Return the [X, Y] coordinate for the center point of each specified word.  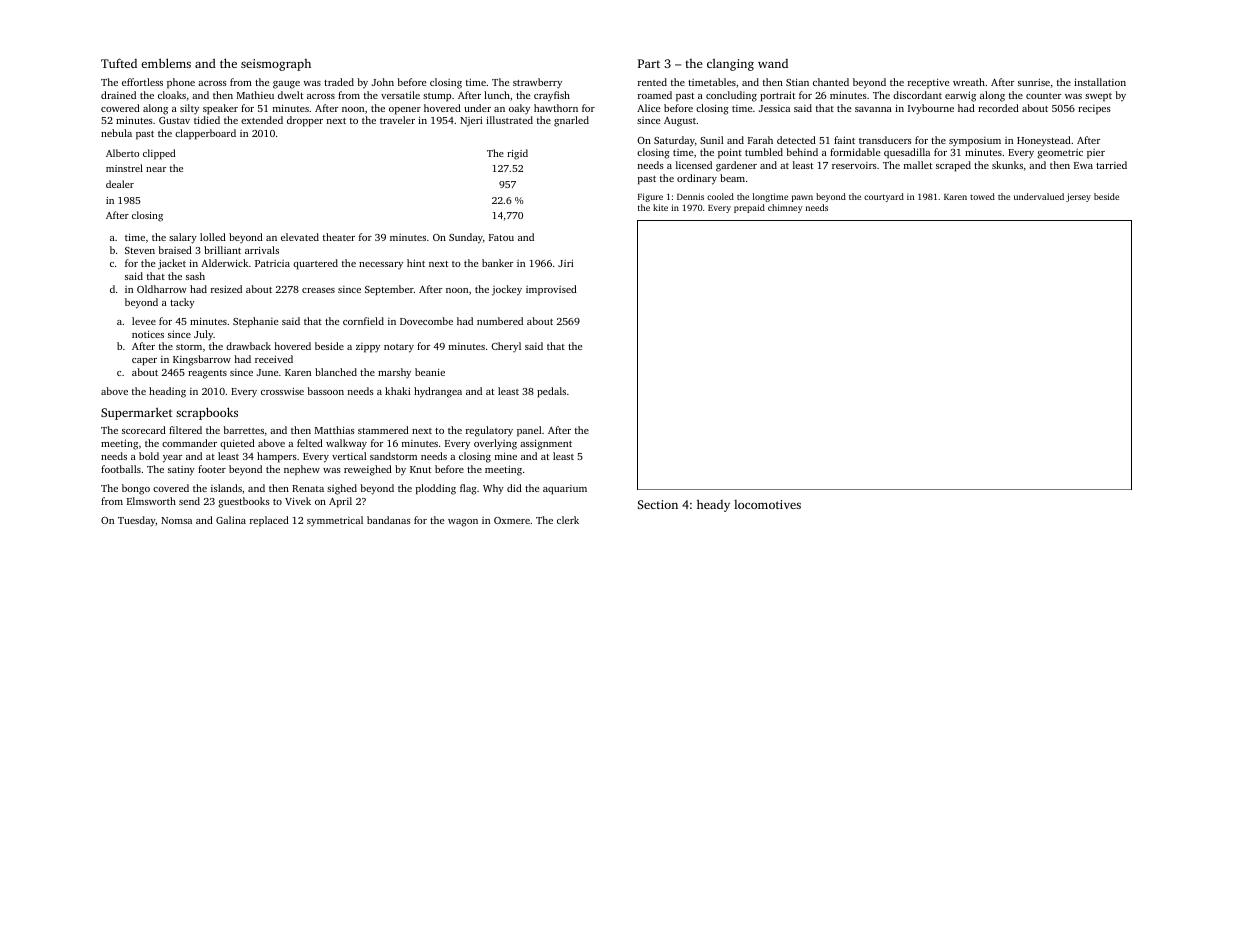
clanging [730, 64]
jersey [1078, 197]
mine [506, 456]
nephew [302, 470]
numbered [500, 321]
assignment [546, 444]
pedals [551, 392]
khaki [398, 391]
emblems [166, 63]
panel [529, 431]
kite [660, 207]
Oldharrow [161, 289]
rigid [517, 154]
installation [1100, 82]
